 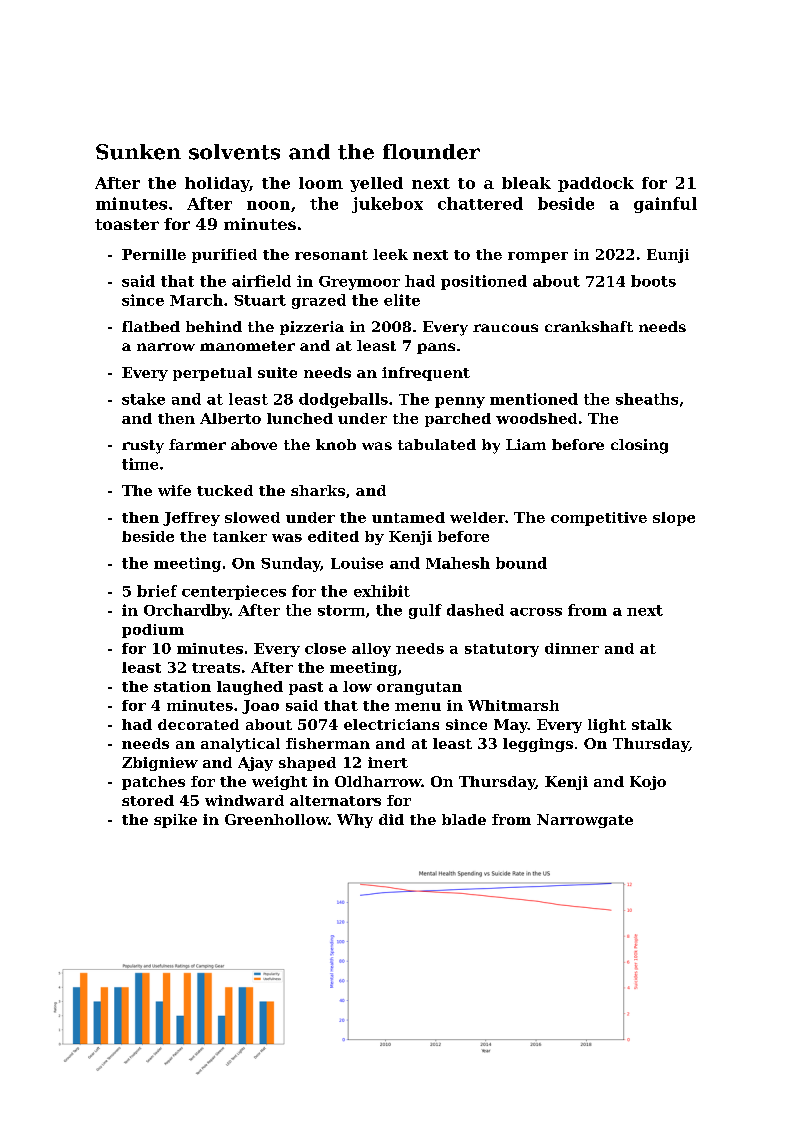 What do you see at coordinates (480, 203) in the screenshot?
I see `chattered` at bounding box center [480, 203].
